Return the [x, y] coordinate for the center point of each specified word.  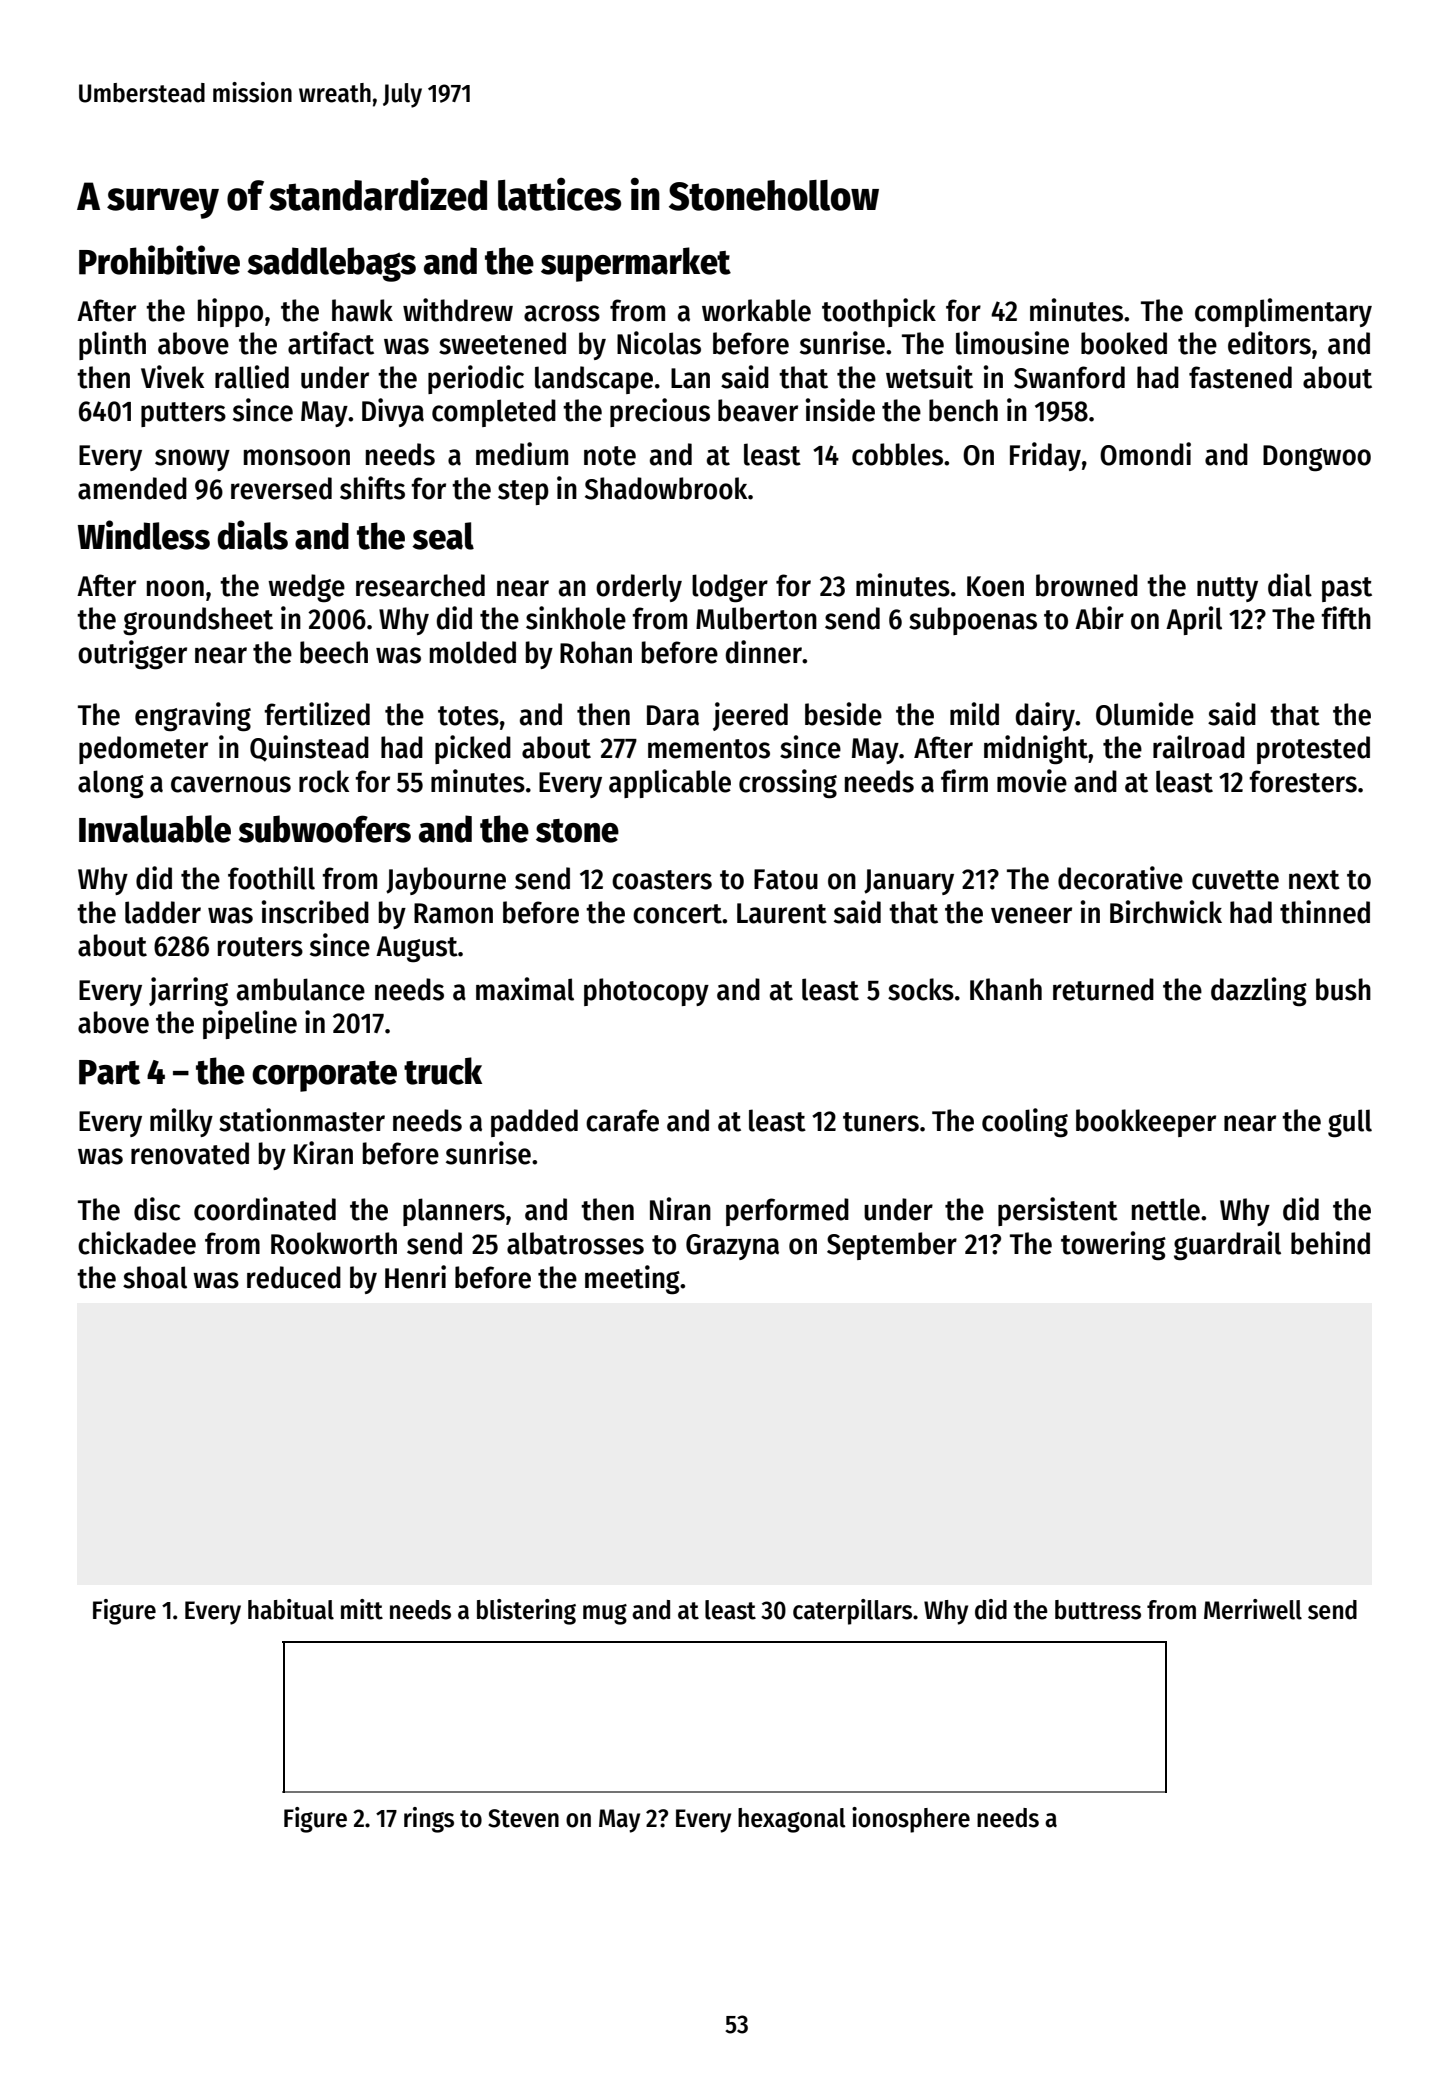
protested [1313, 750]
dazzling [1259, 992]
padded [534, 1123]
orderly [639, 588]
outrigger [132, 655]
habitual [291, 1609]
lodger [730, 588]
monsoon [297, 457]
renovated [190, 1153]
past [1347, 589]
